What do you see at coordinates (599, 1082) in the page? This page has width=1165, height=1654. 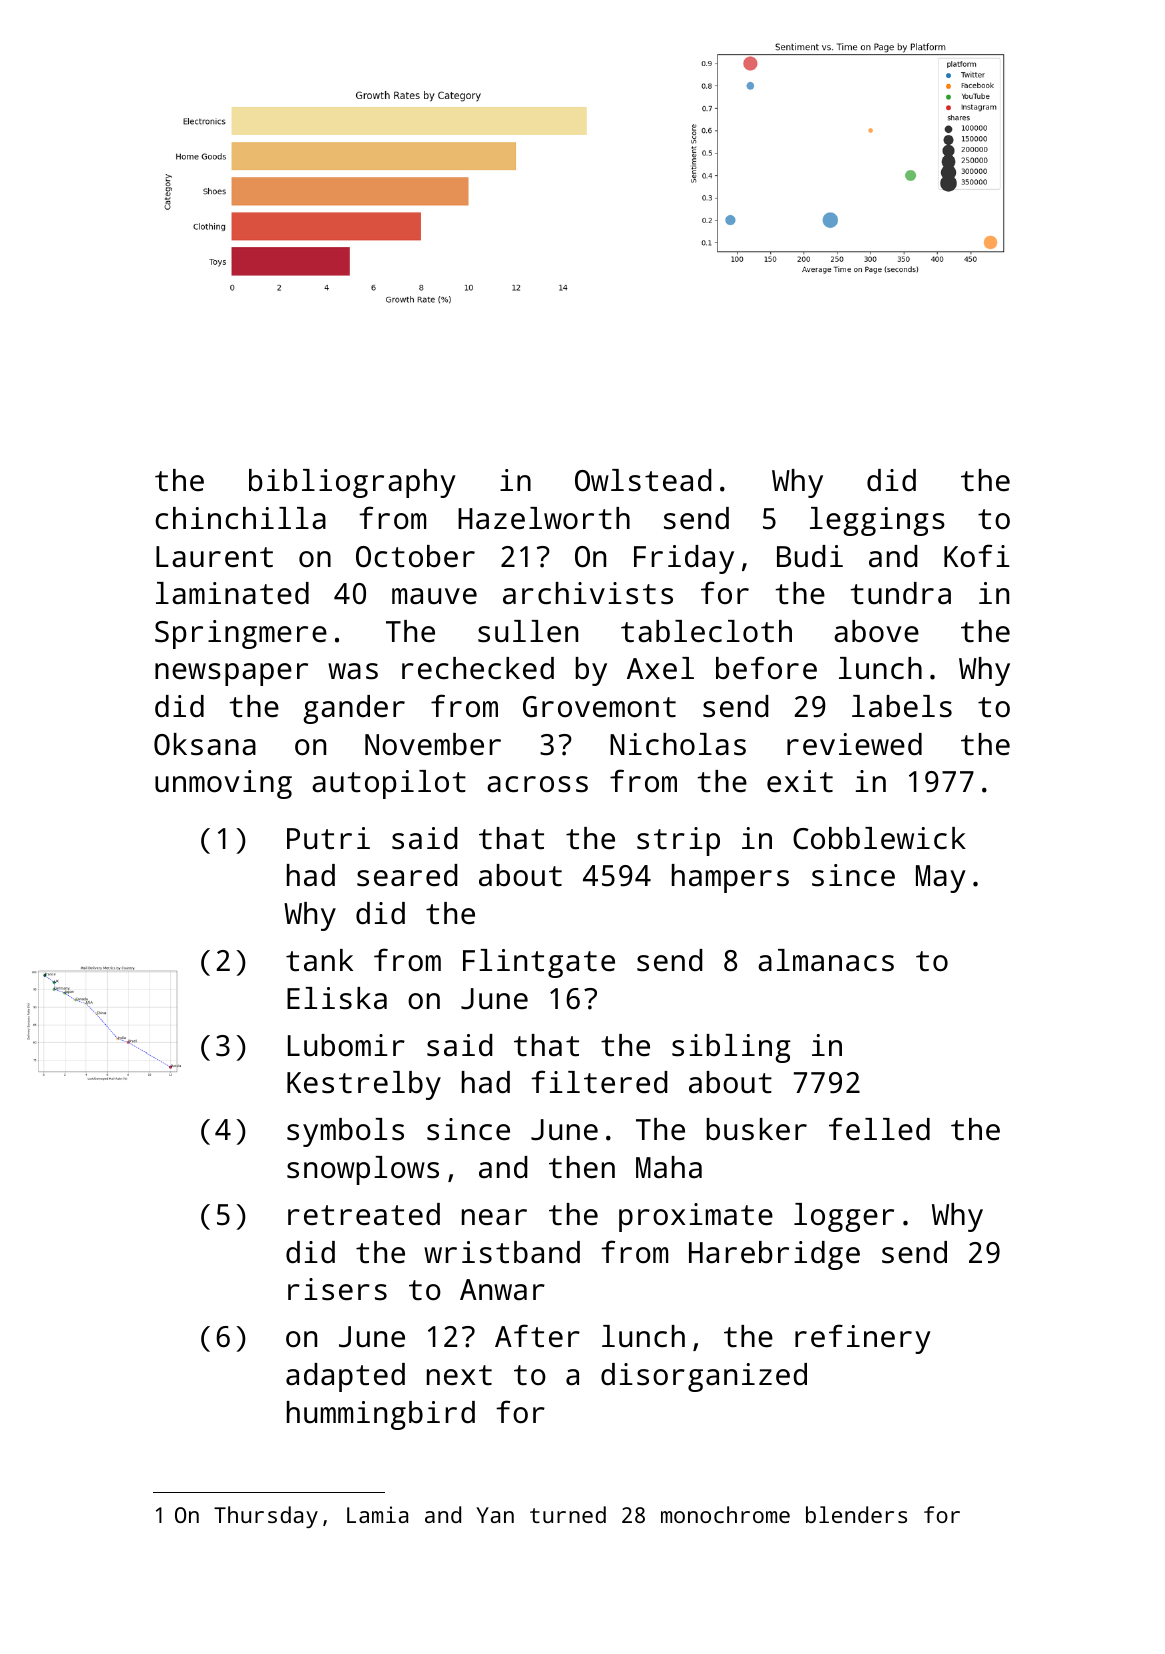 I see `filtered` at bounding box center [599, 1082].
